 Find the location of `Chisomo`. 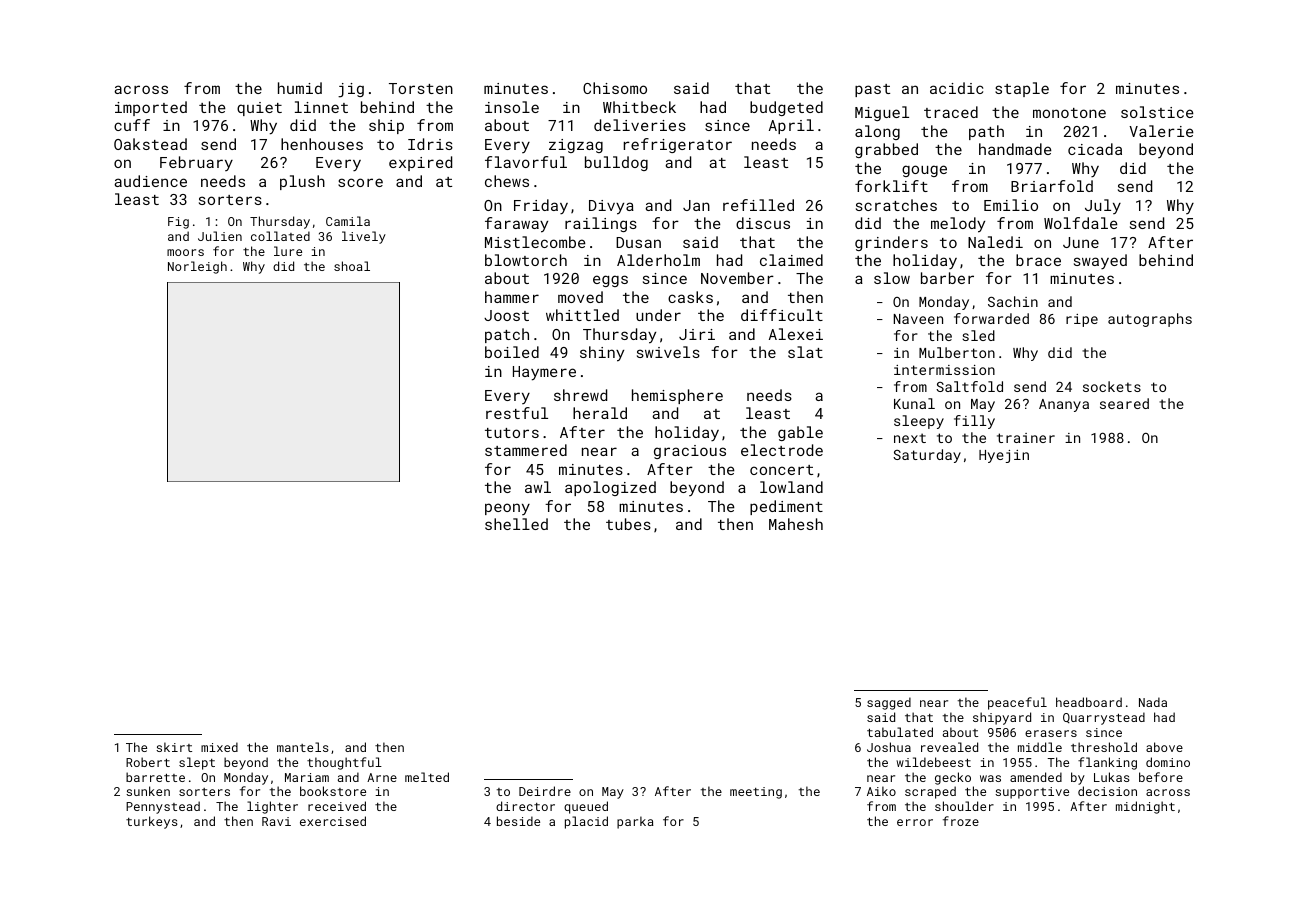

Chisomo is located at coordinates (615, 88).
